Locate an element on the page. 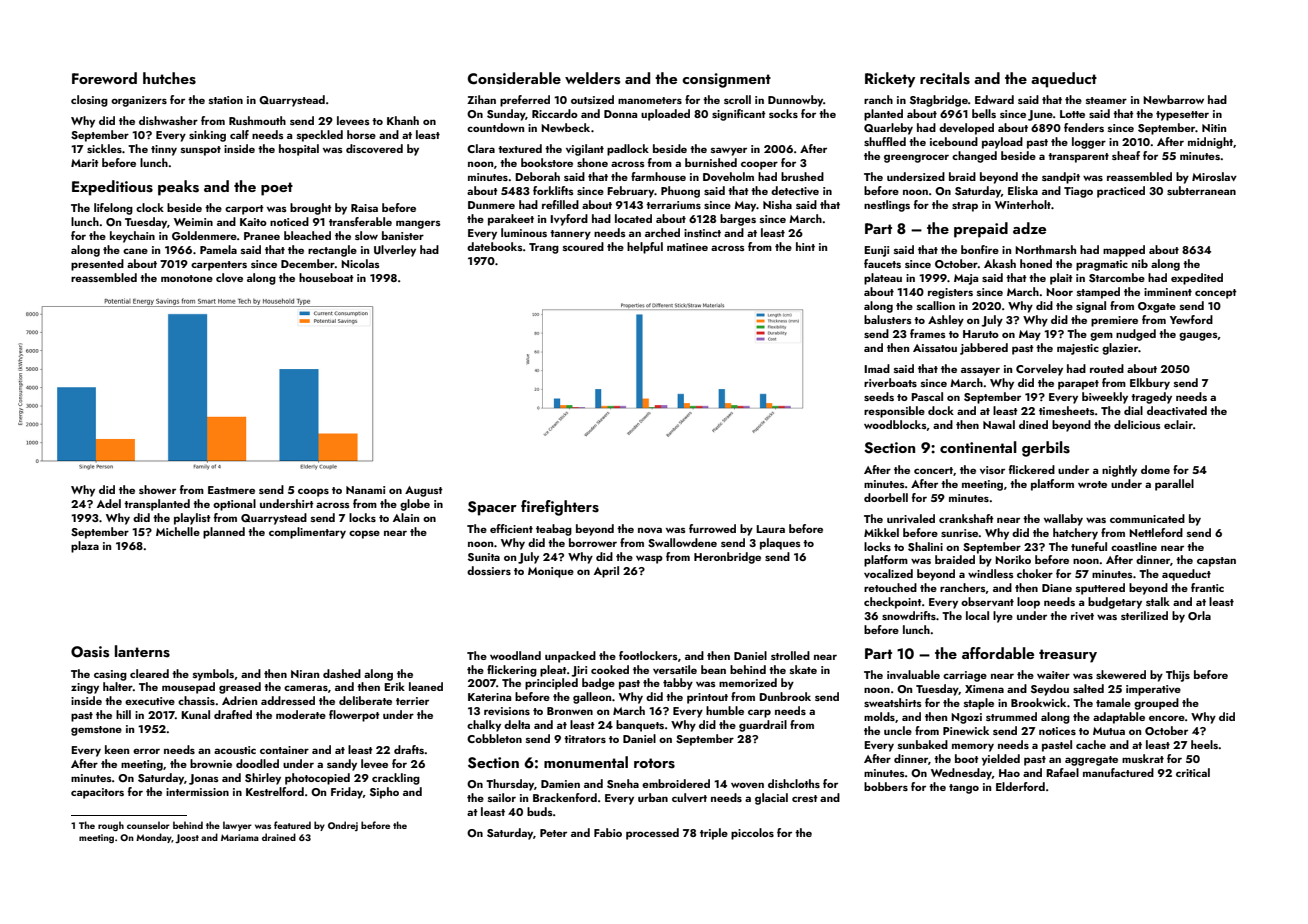  mapped is located at coordinates (1124, 251).
